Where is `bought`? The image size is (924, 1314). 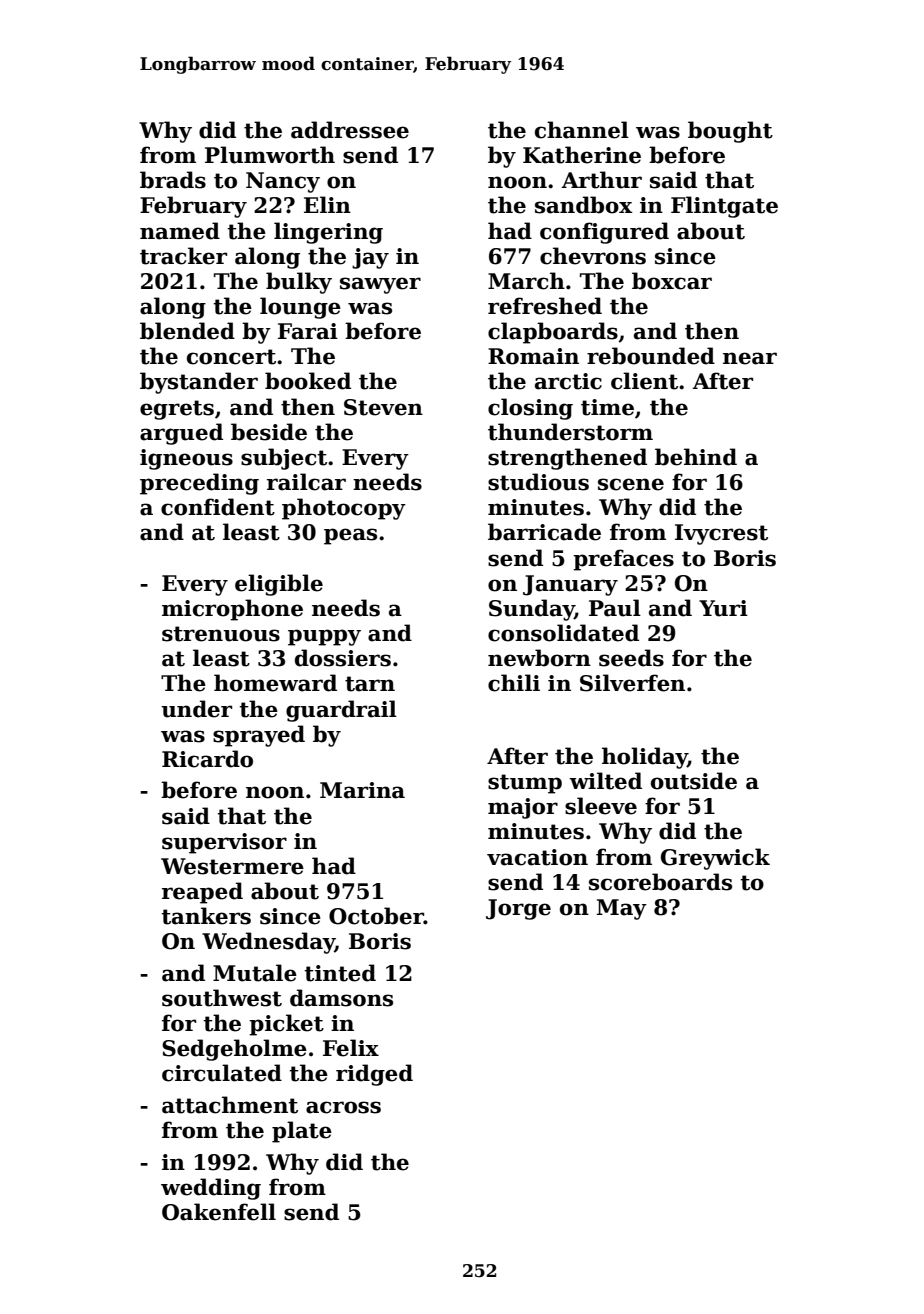
bought is located at coordinates (730, 132).
